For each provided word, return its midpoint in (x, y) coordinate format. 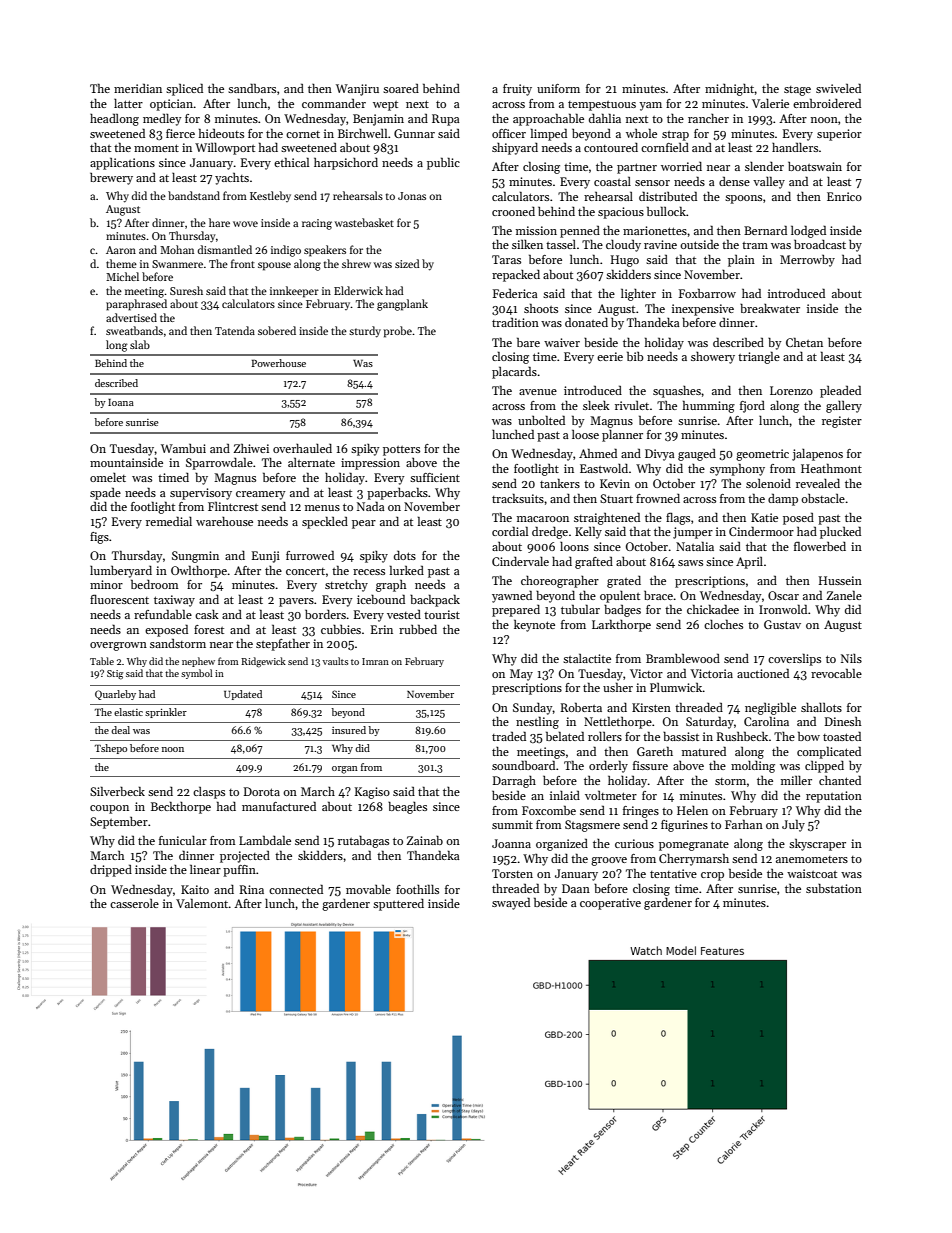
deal (120, 730)
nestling (537, 722)
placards (514, 372)
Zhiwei (251, 448)
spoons (743, 199)
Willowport (225, 148)
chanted (840, 780)
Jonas (412, 196)
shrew (356, 263)
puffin (239, 871)
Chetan (804, 342)
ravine (660, 244)
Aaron (121, 250)
